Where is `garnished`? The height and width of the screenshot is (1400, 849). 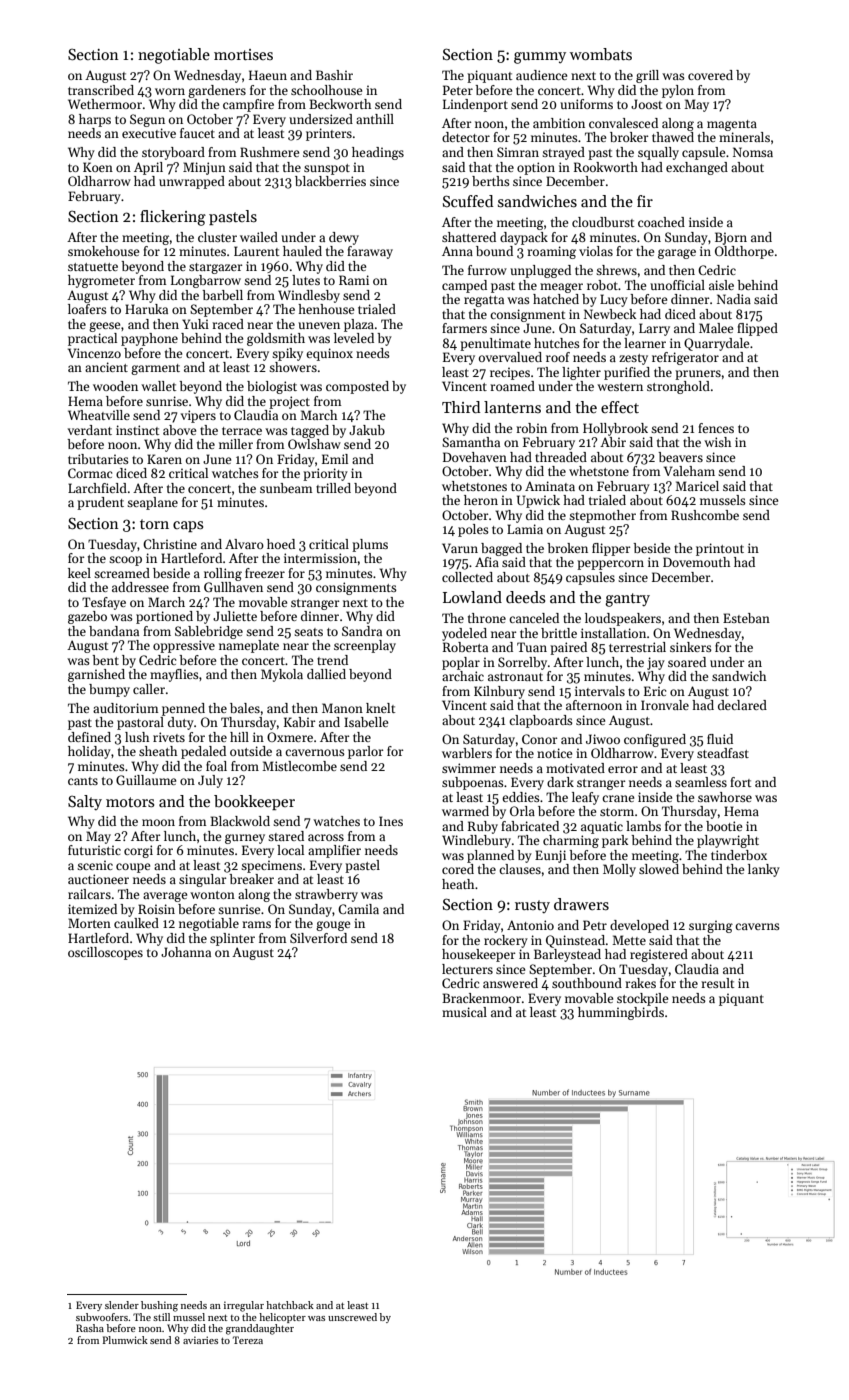 garnished is located at coordinates (96, 675).
